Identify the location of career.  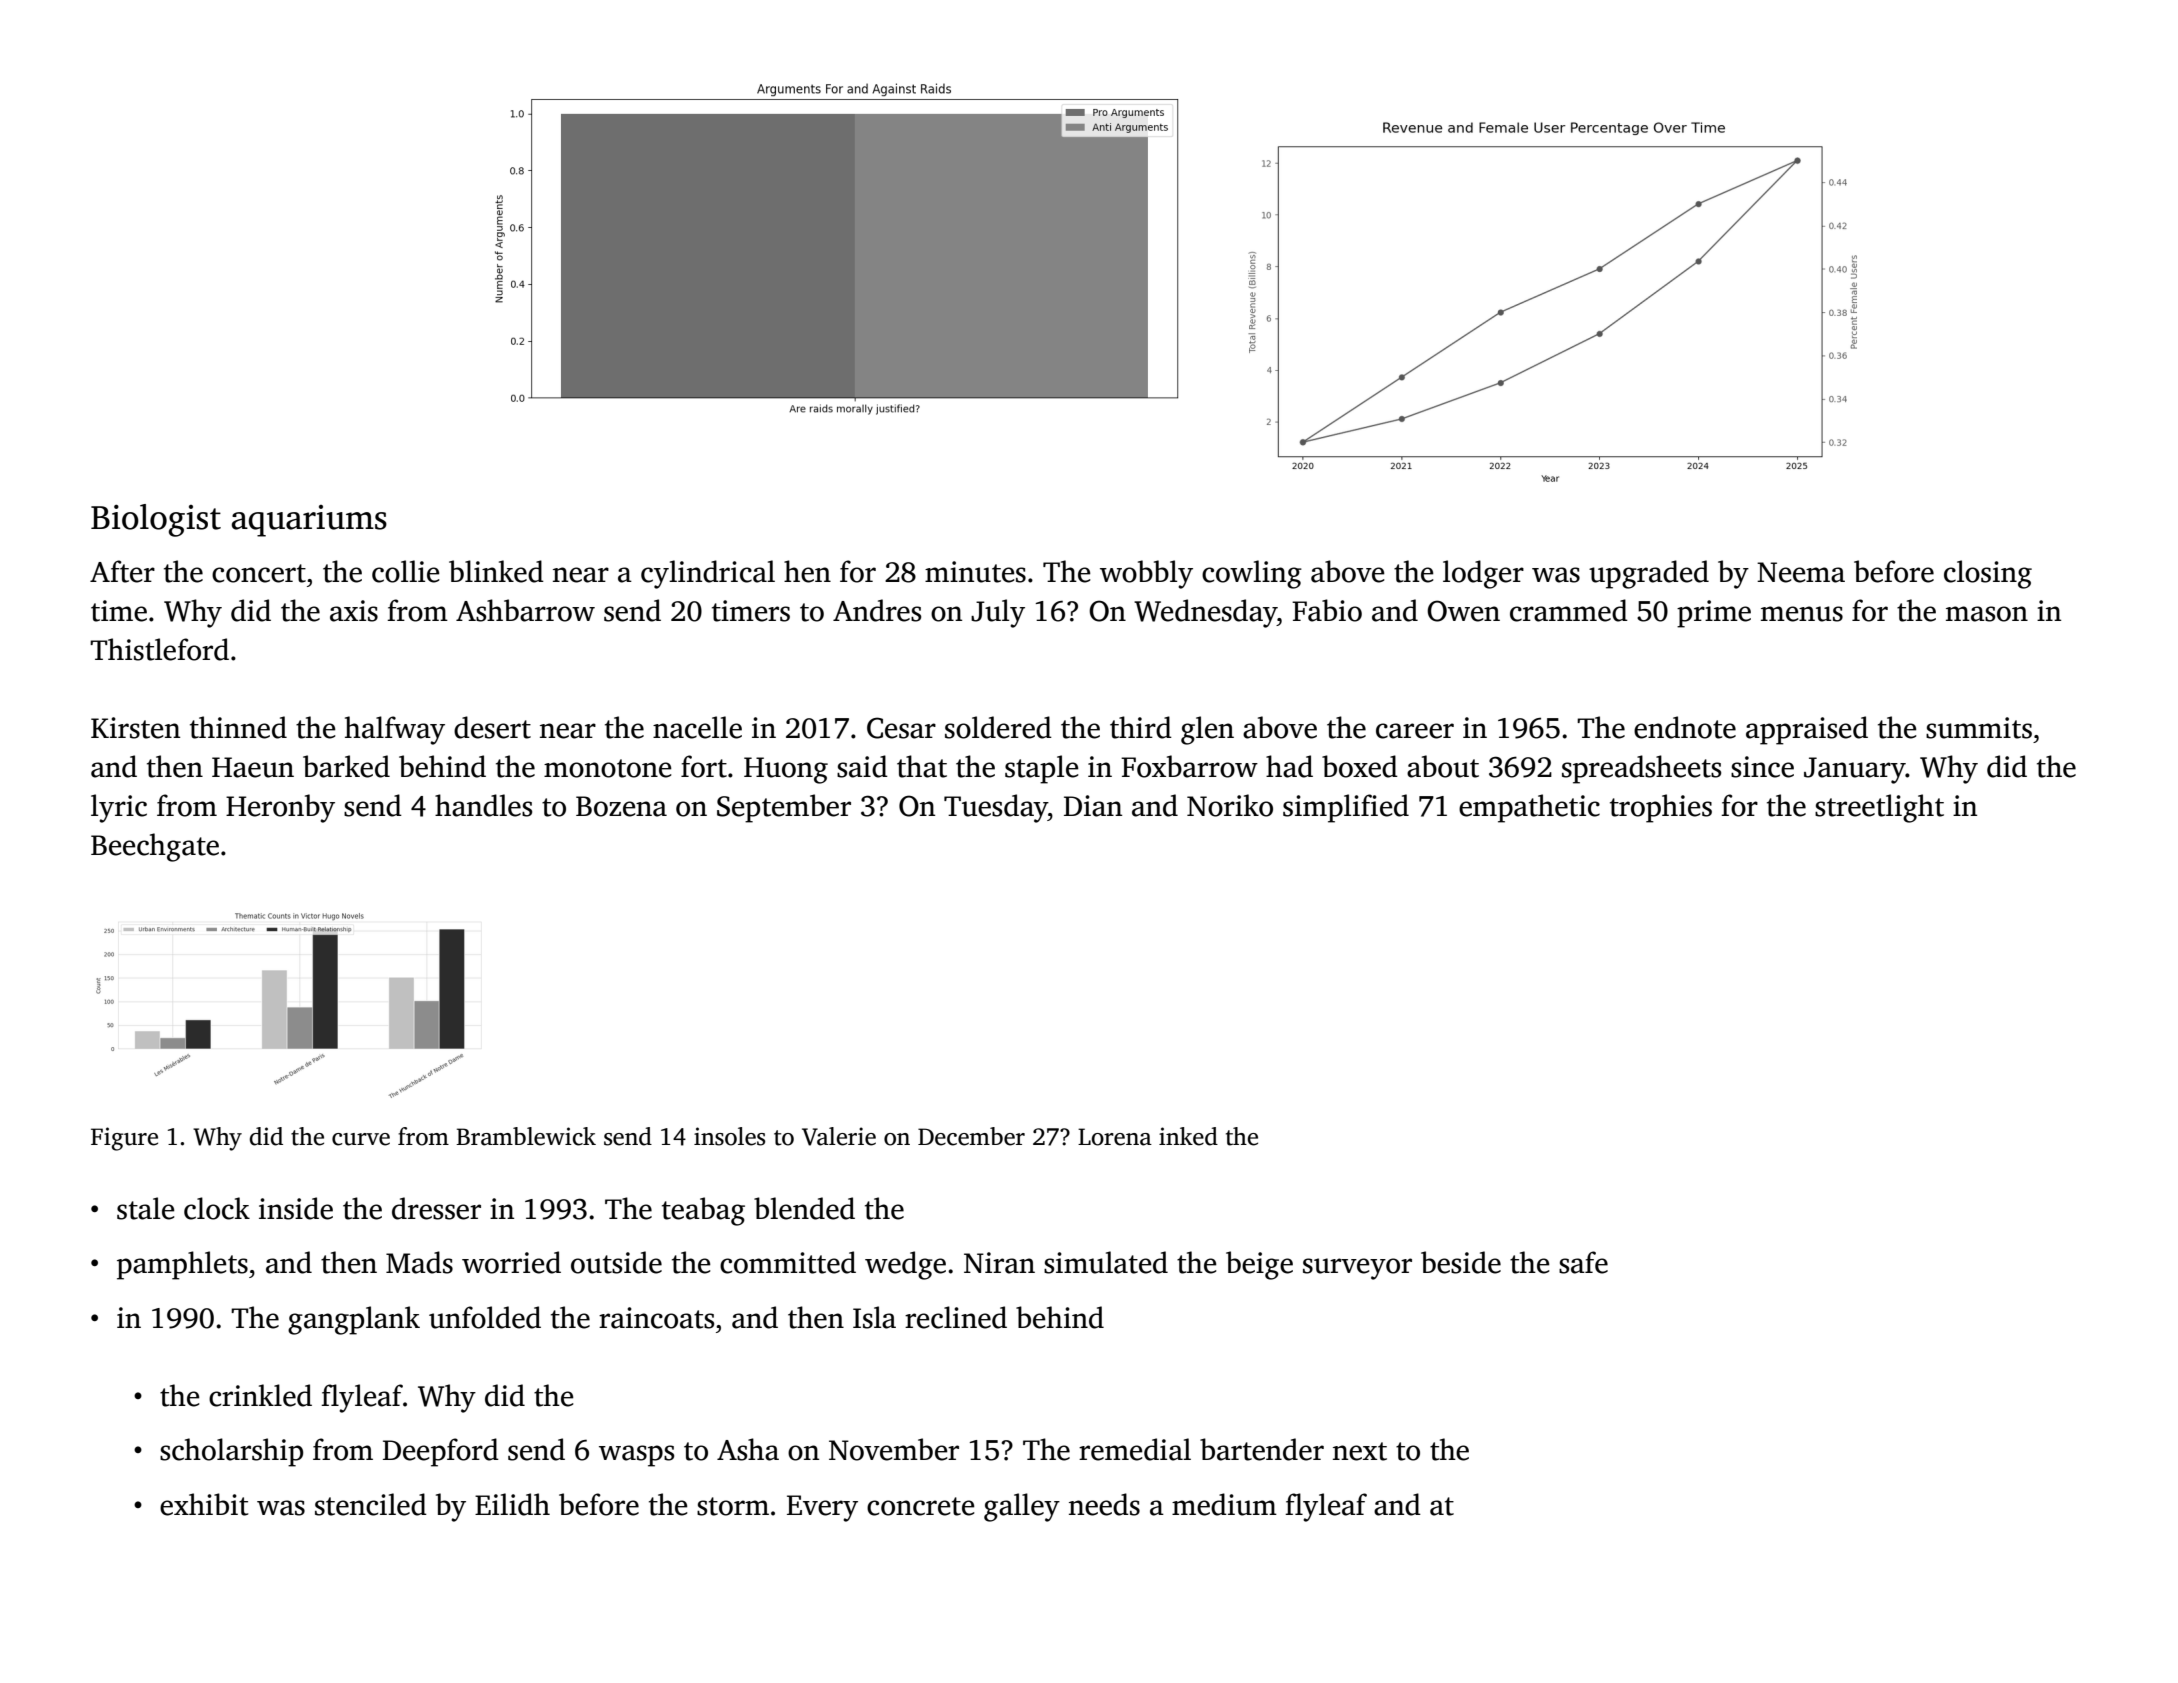
(1415, 731).
